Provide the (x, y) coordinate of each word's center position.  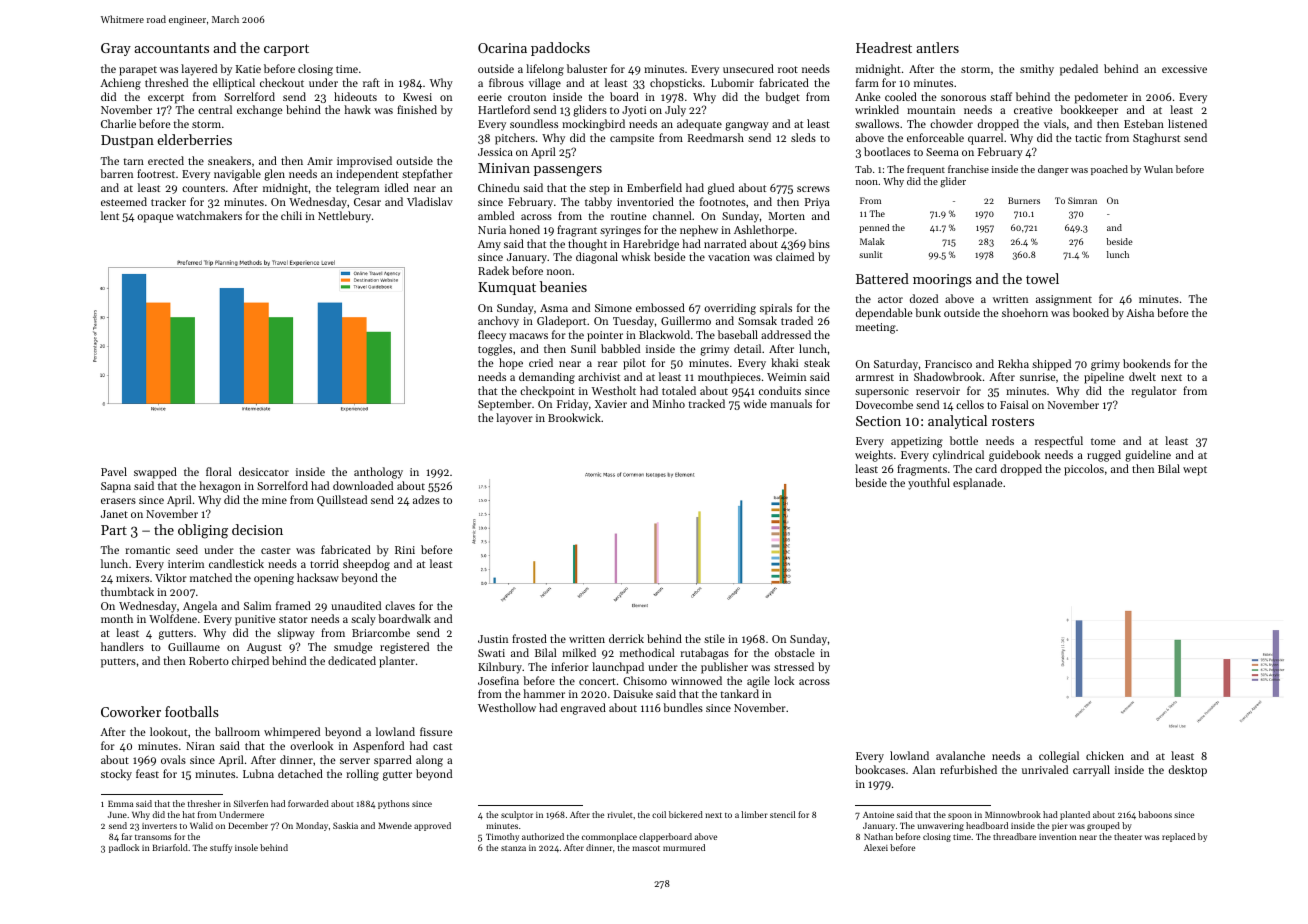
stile (714, 638)
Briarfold (170, 847)
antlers (937, 47)
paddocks (560, 49)
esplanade (978, 484)
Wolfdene (173, 618)
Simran (1082, 200)
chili (291, 215)
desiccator (264, 471)
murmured (684, 847)
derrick (626, 638)
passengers (568, 171)
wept (1195, 471)
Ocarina (502, 48)
